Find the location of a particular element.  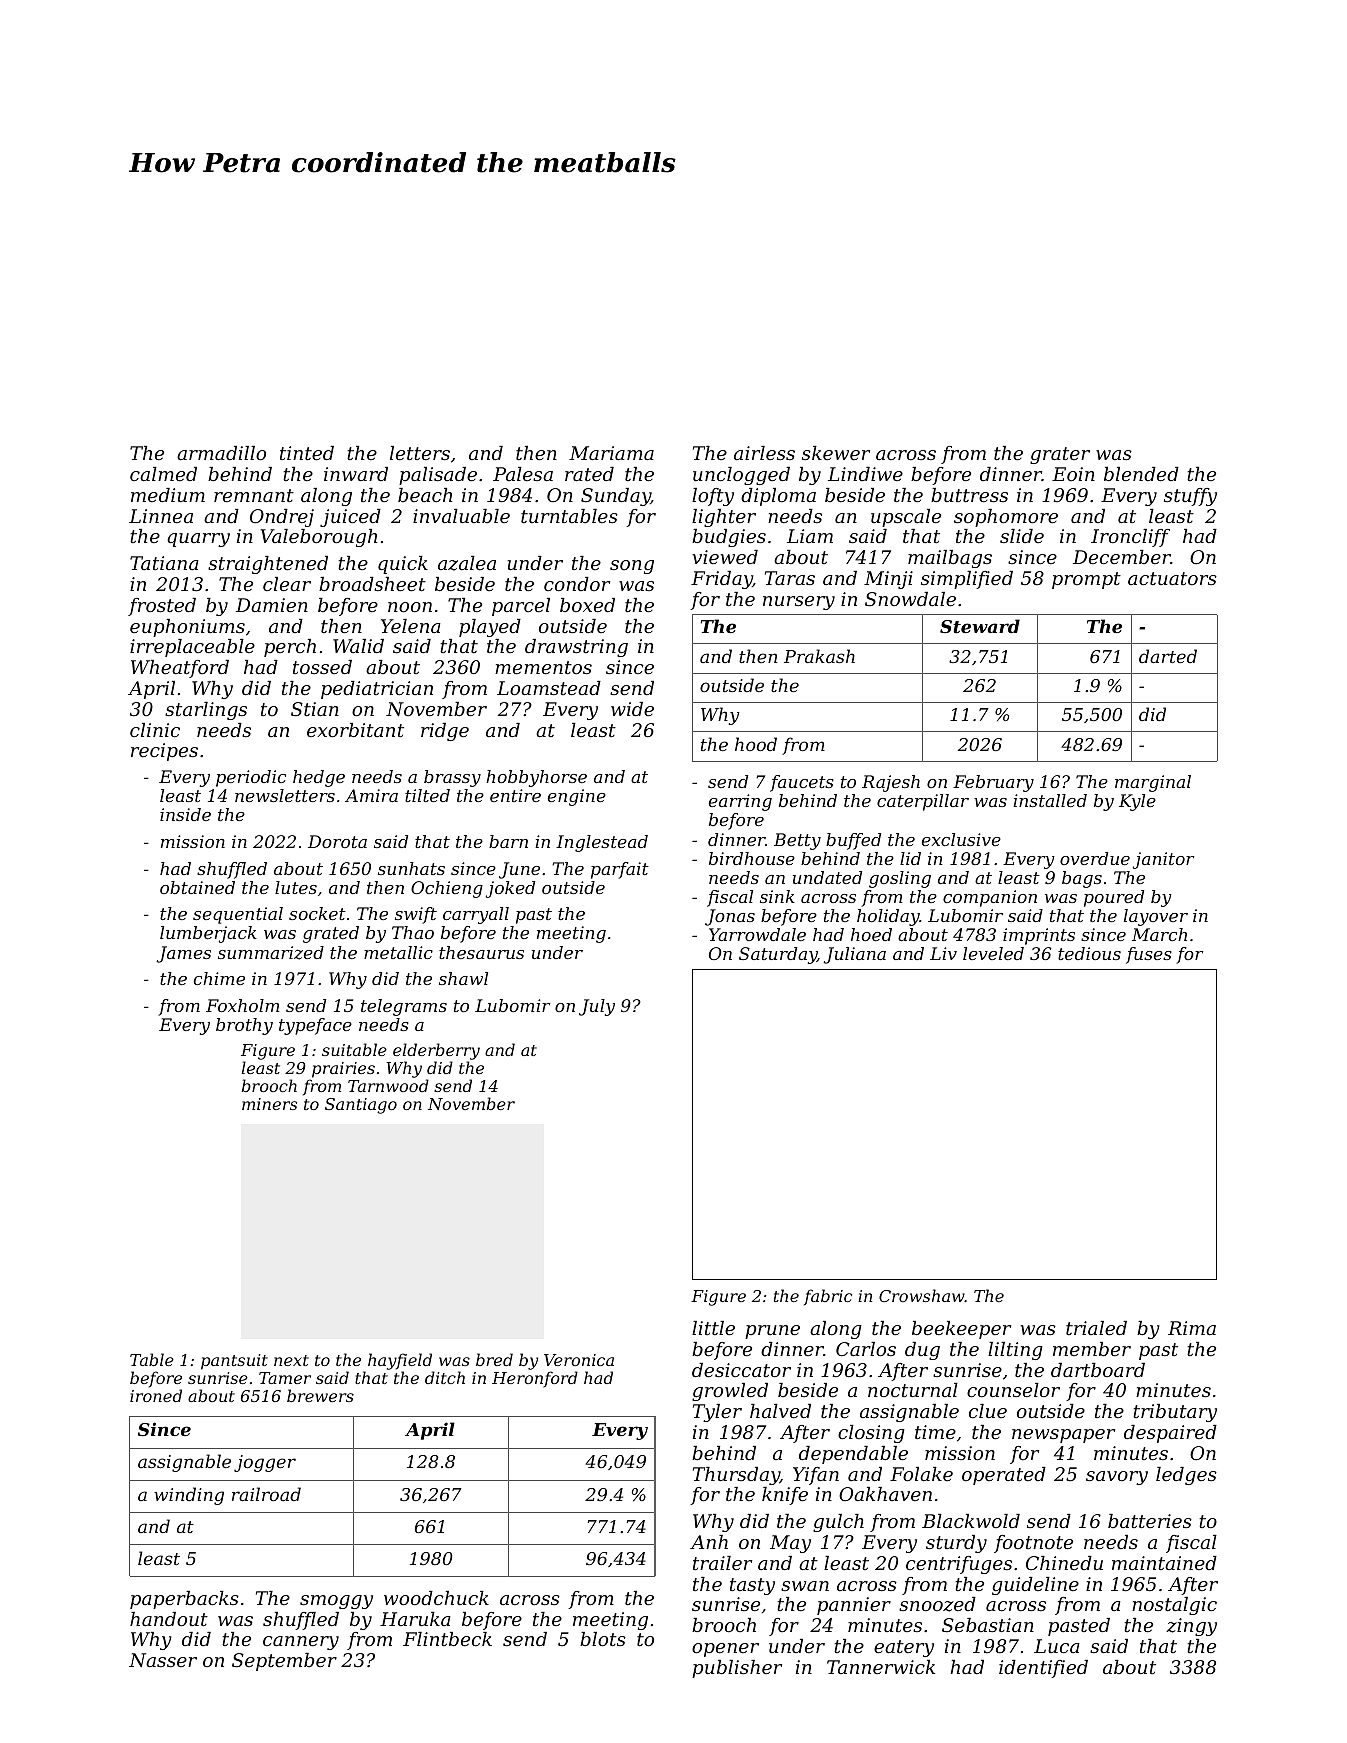

typeface is located at coordinates (315, 1026).
